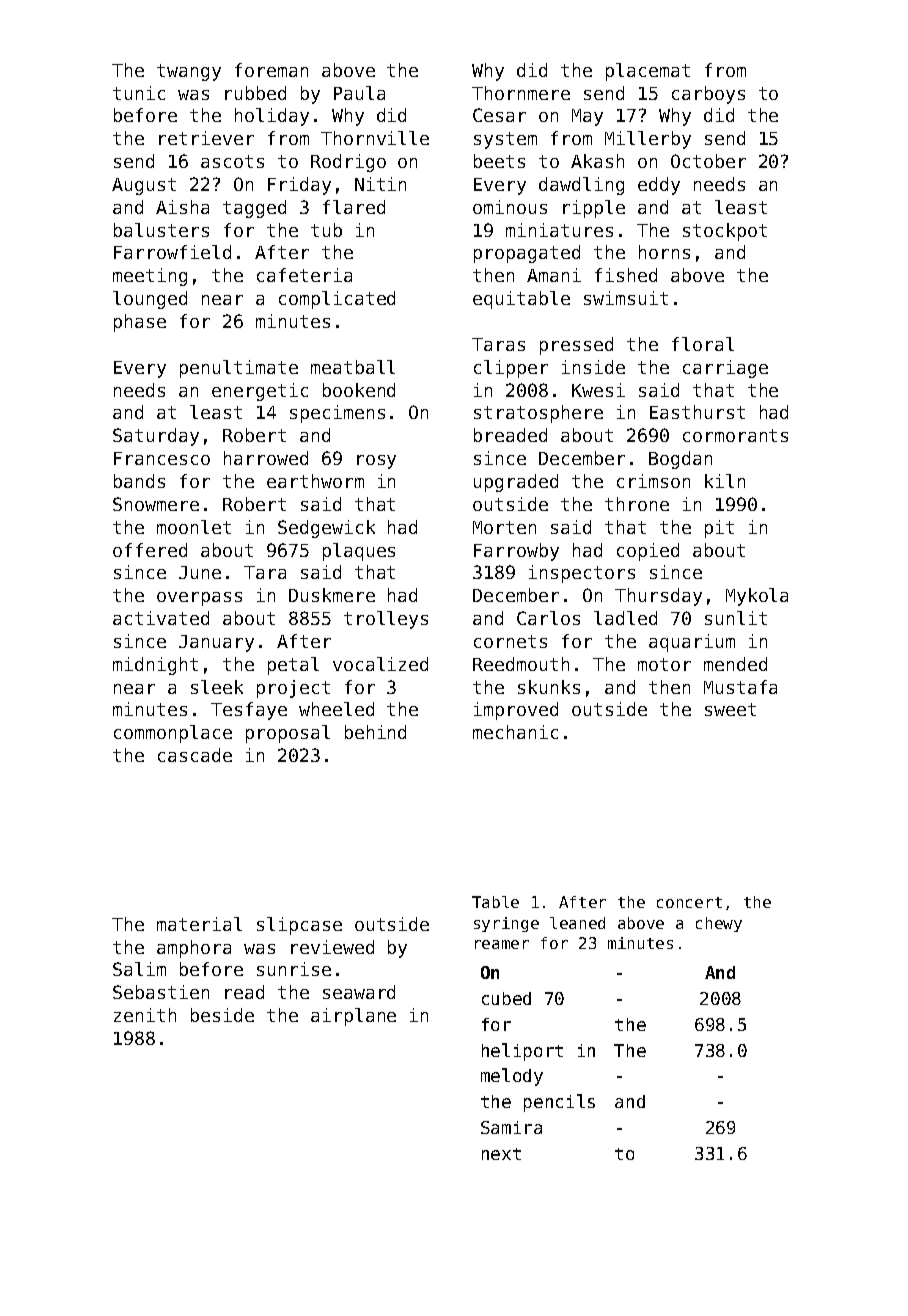  I want to click on clipper, so click(511, 369).
